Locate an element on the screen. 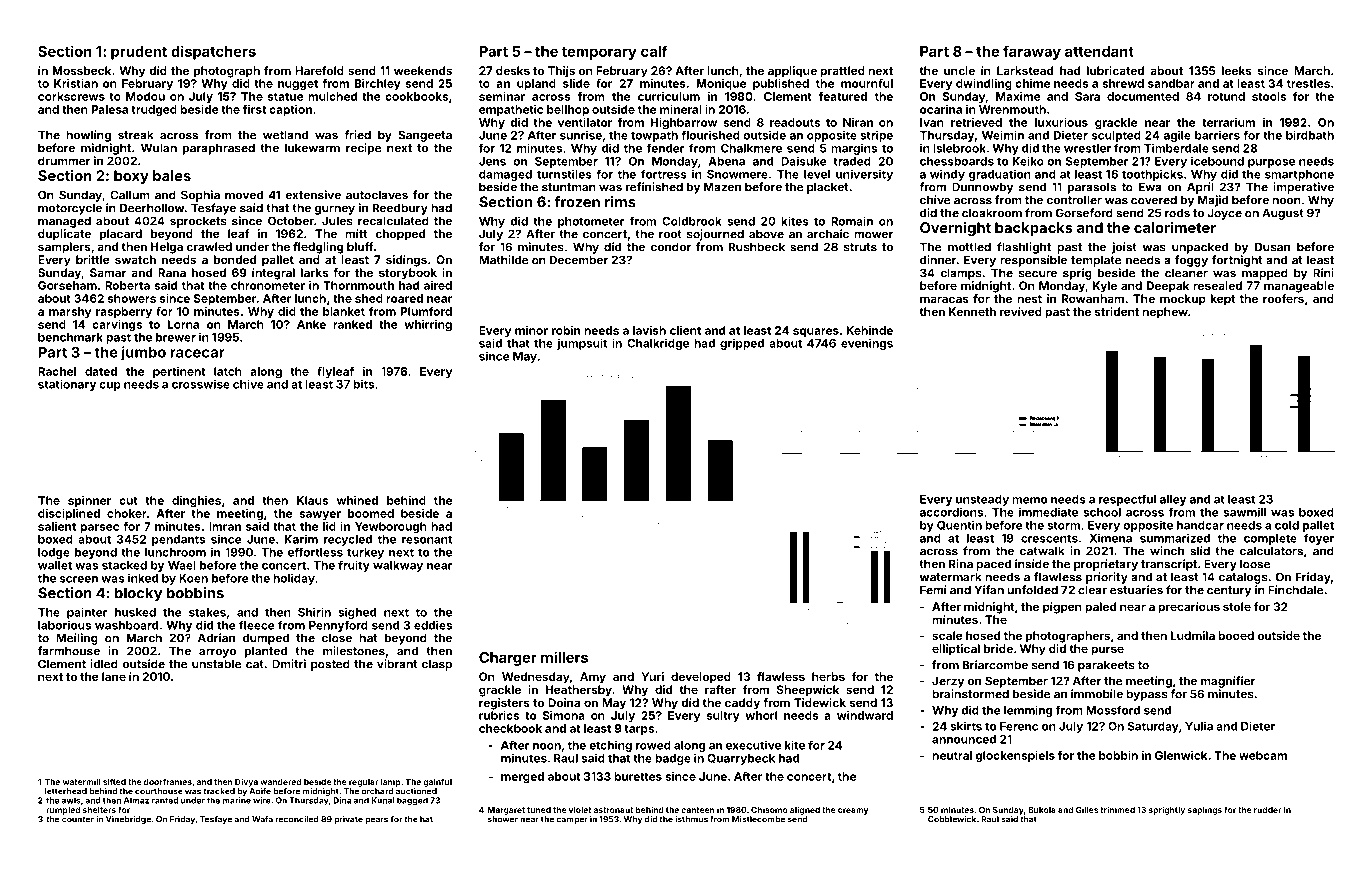 Image resolution: width=1372 pixels, height=887 pixels. nephew is located at coordinates (1165, 313).
